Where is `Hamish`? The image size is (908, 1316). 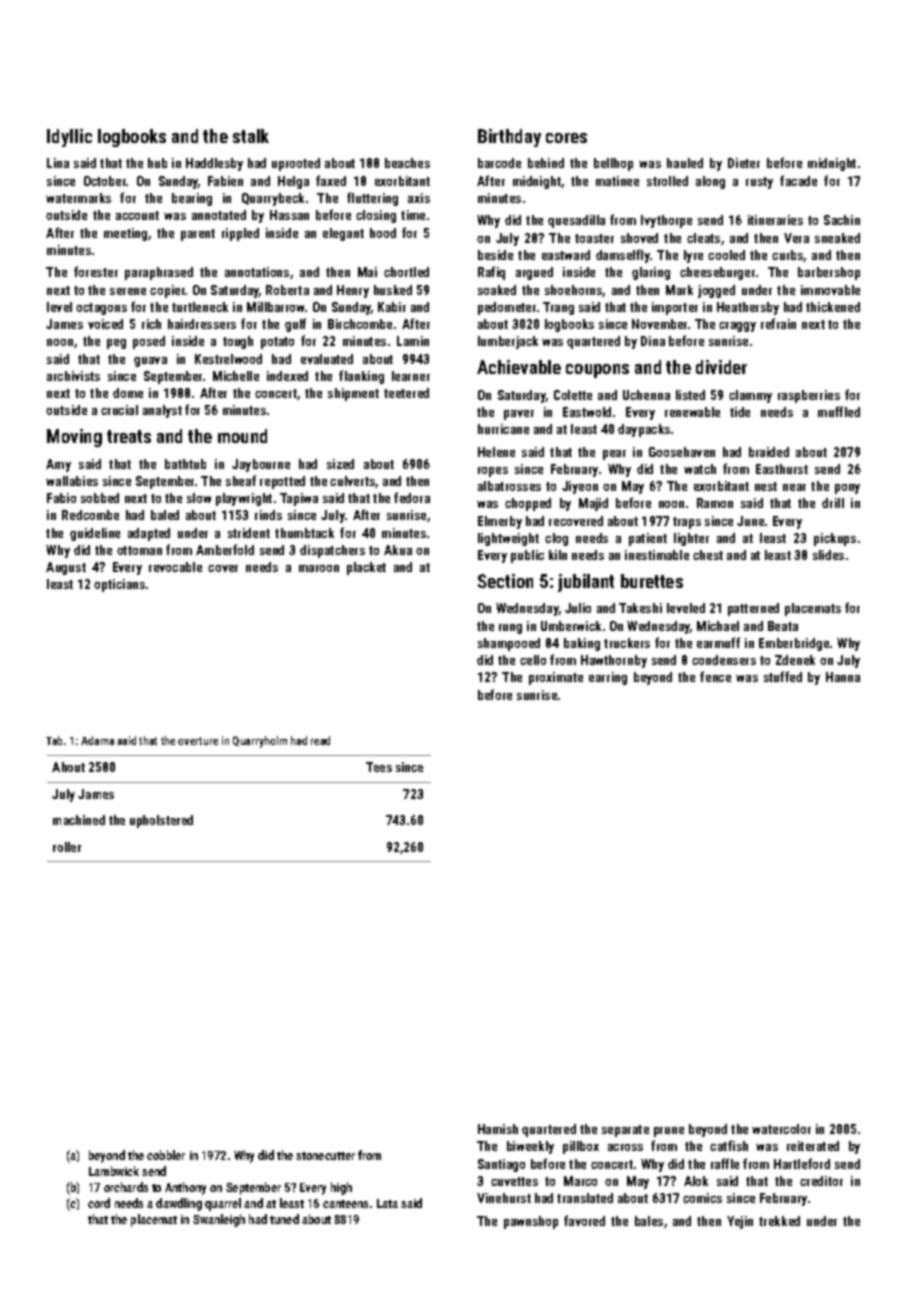 Hamish is located at coordinates (498, 1129).
